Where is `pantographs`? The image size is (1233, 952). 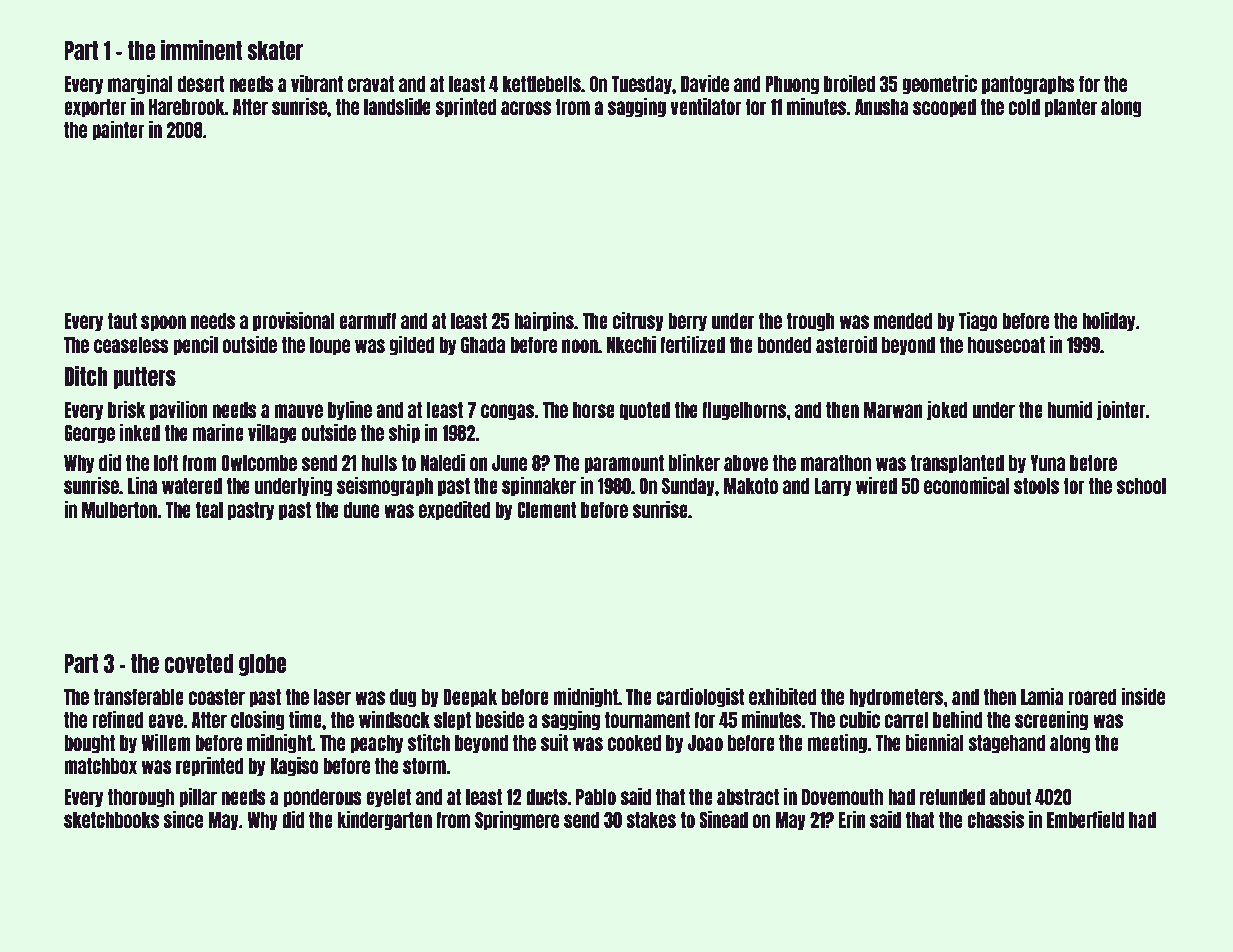
pantographs is located at coordinates (1028, 85).
